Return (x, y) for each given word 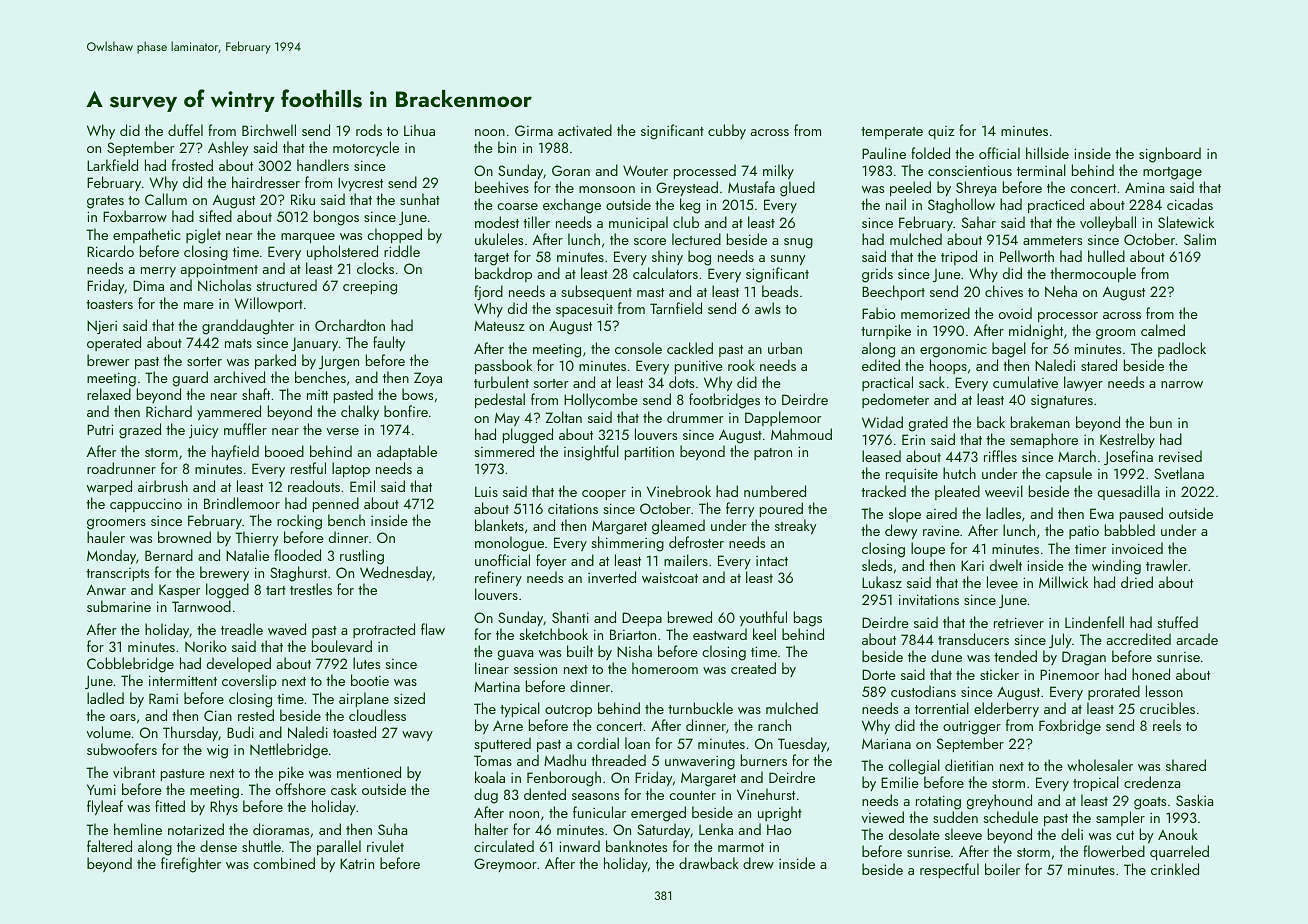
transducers (973, 639)
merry (158, 272)
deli (1072, 834)
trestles (311, 589)
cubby (727, 131)
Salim (1200, 239)
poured (781, 509)
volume (108, 732)
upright (780, 814)
